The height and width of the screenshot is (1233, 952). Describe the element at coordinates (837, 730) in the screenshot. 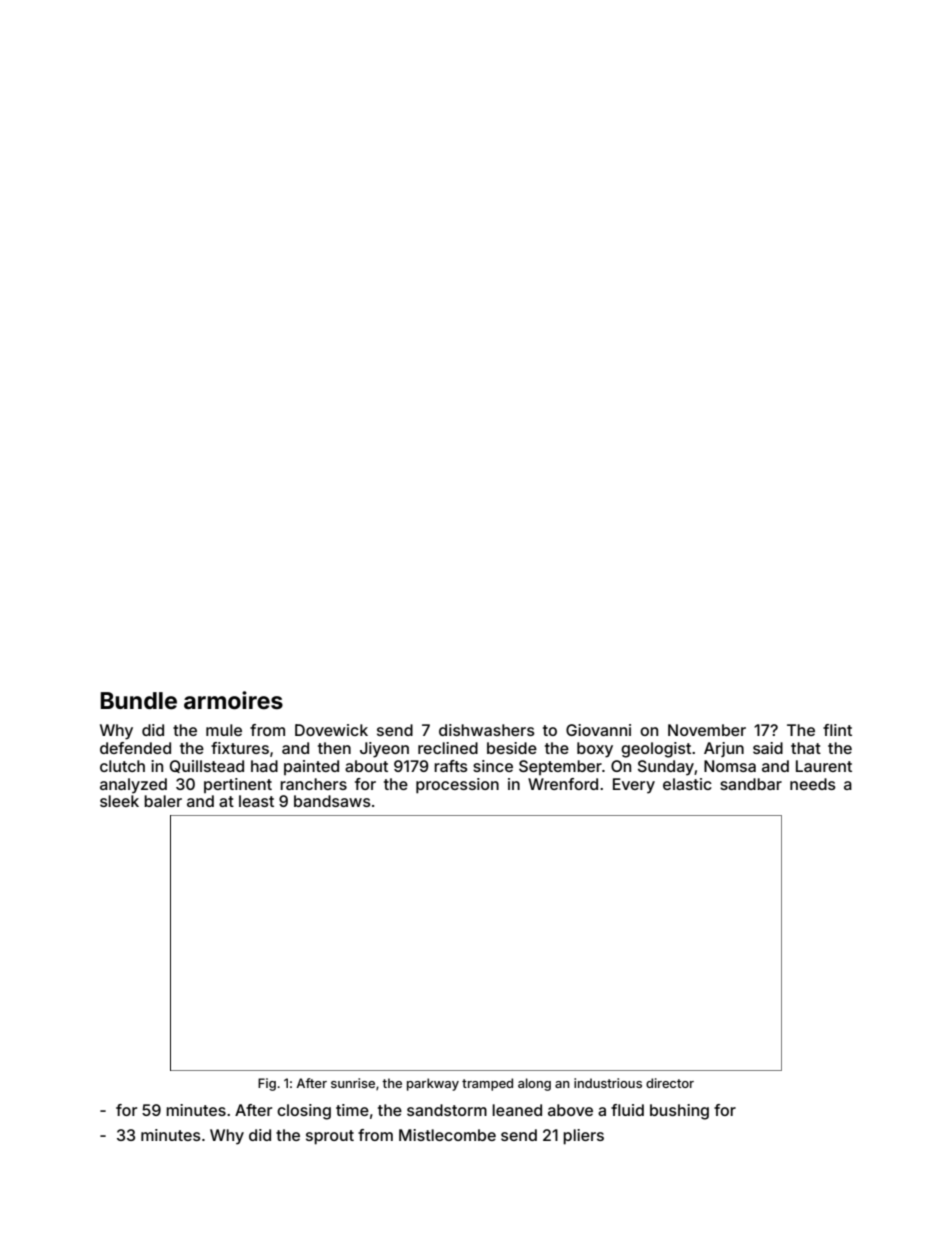

I see `flint` at that location.
